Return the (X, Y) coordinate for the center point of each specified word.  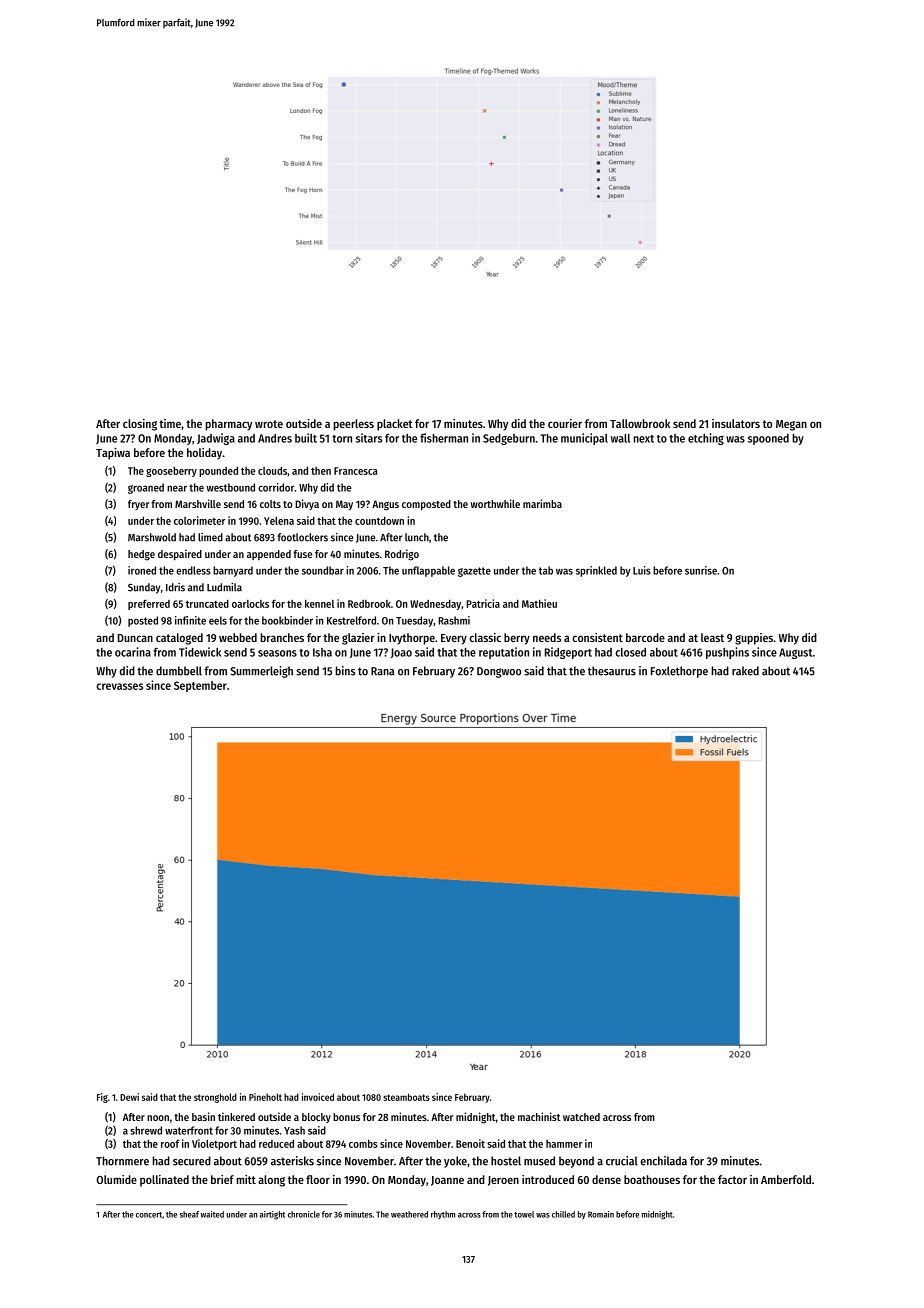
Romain (601, 1214)
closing (140, 425)
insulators (736, 423)
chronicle (304, 1214)
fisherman (444, 438)
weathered (409, 1214)
